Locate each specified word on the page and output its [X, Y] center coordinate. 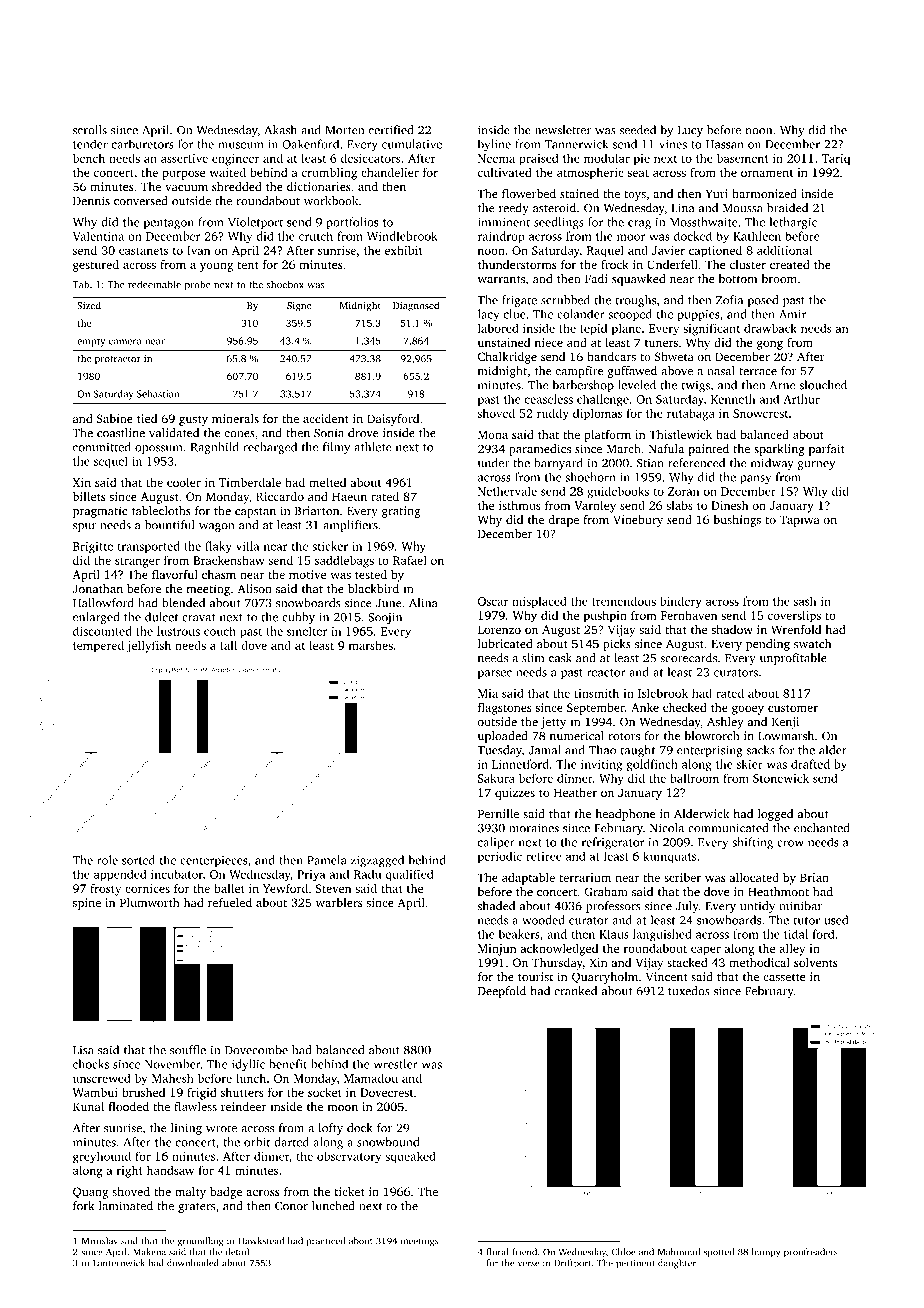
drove [363, 433]
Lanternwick [119, 1263]
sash [805, 601]
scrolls [90, 130]
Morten [344, 130]
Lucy [690, 131]
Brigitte [93, 548]
